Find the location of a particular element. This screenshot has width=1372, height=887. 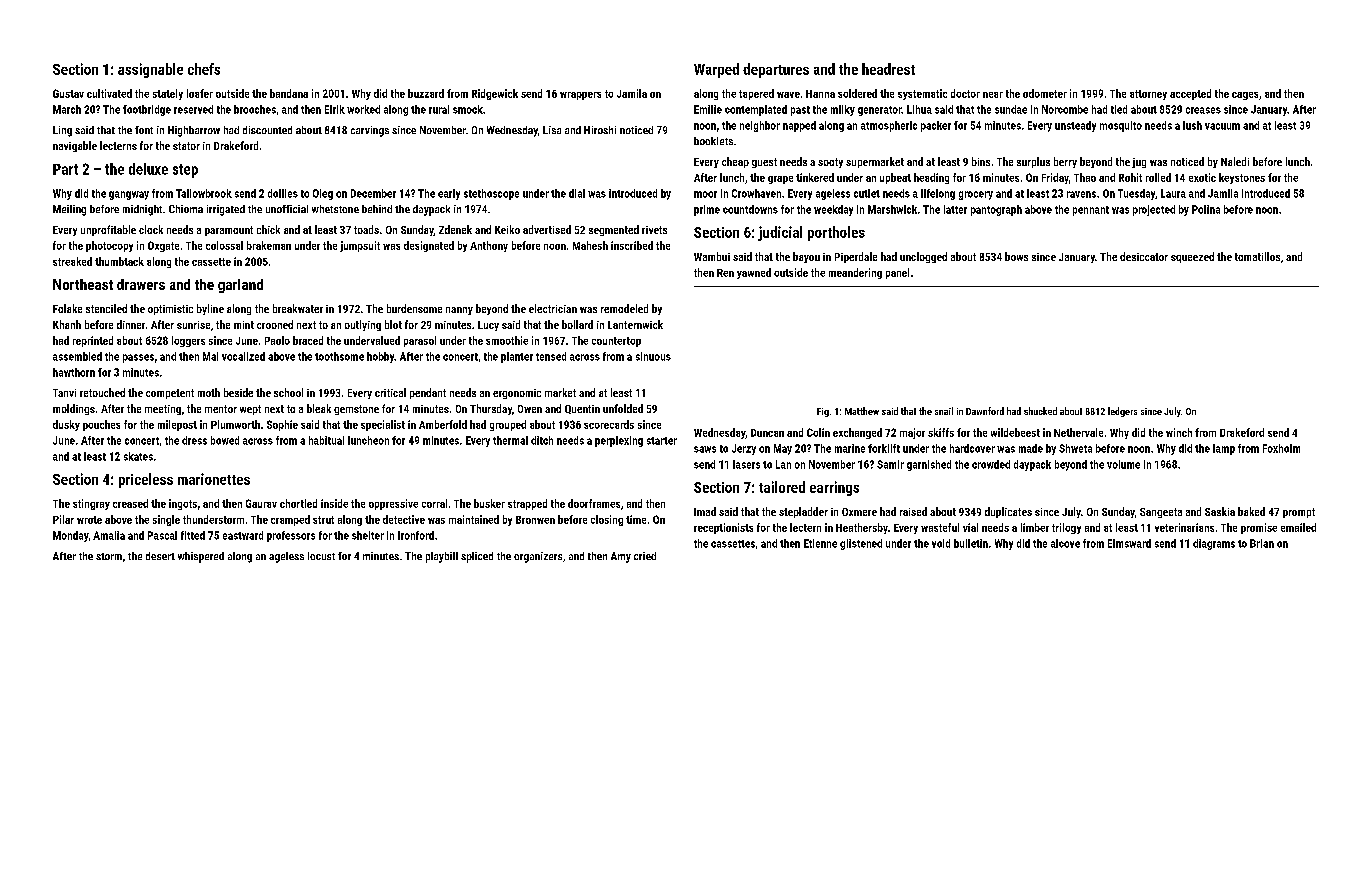

discounted is located at coordinates (267, 130).
